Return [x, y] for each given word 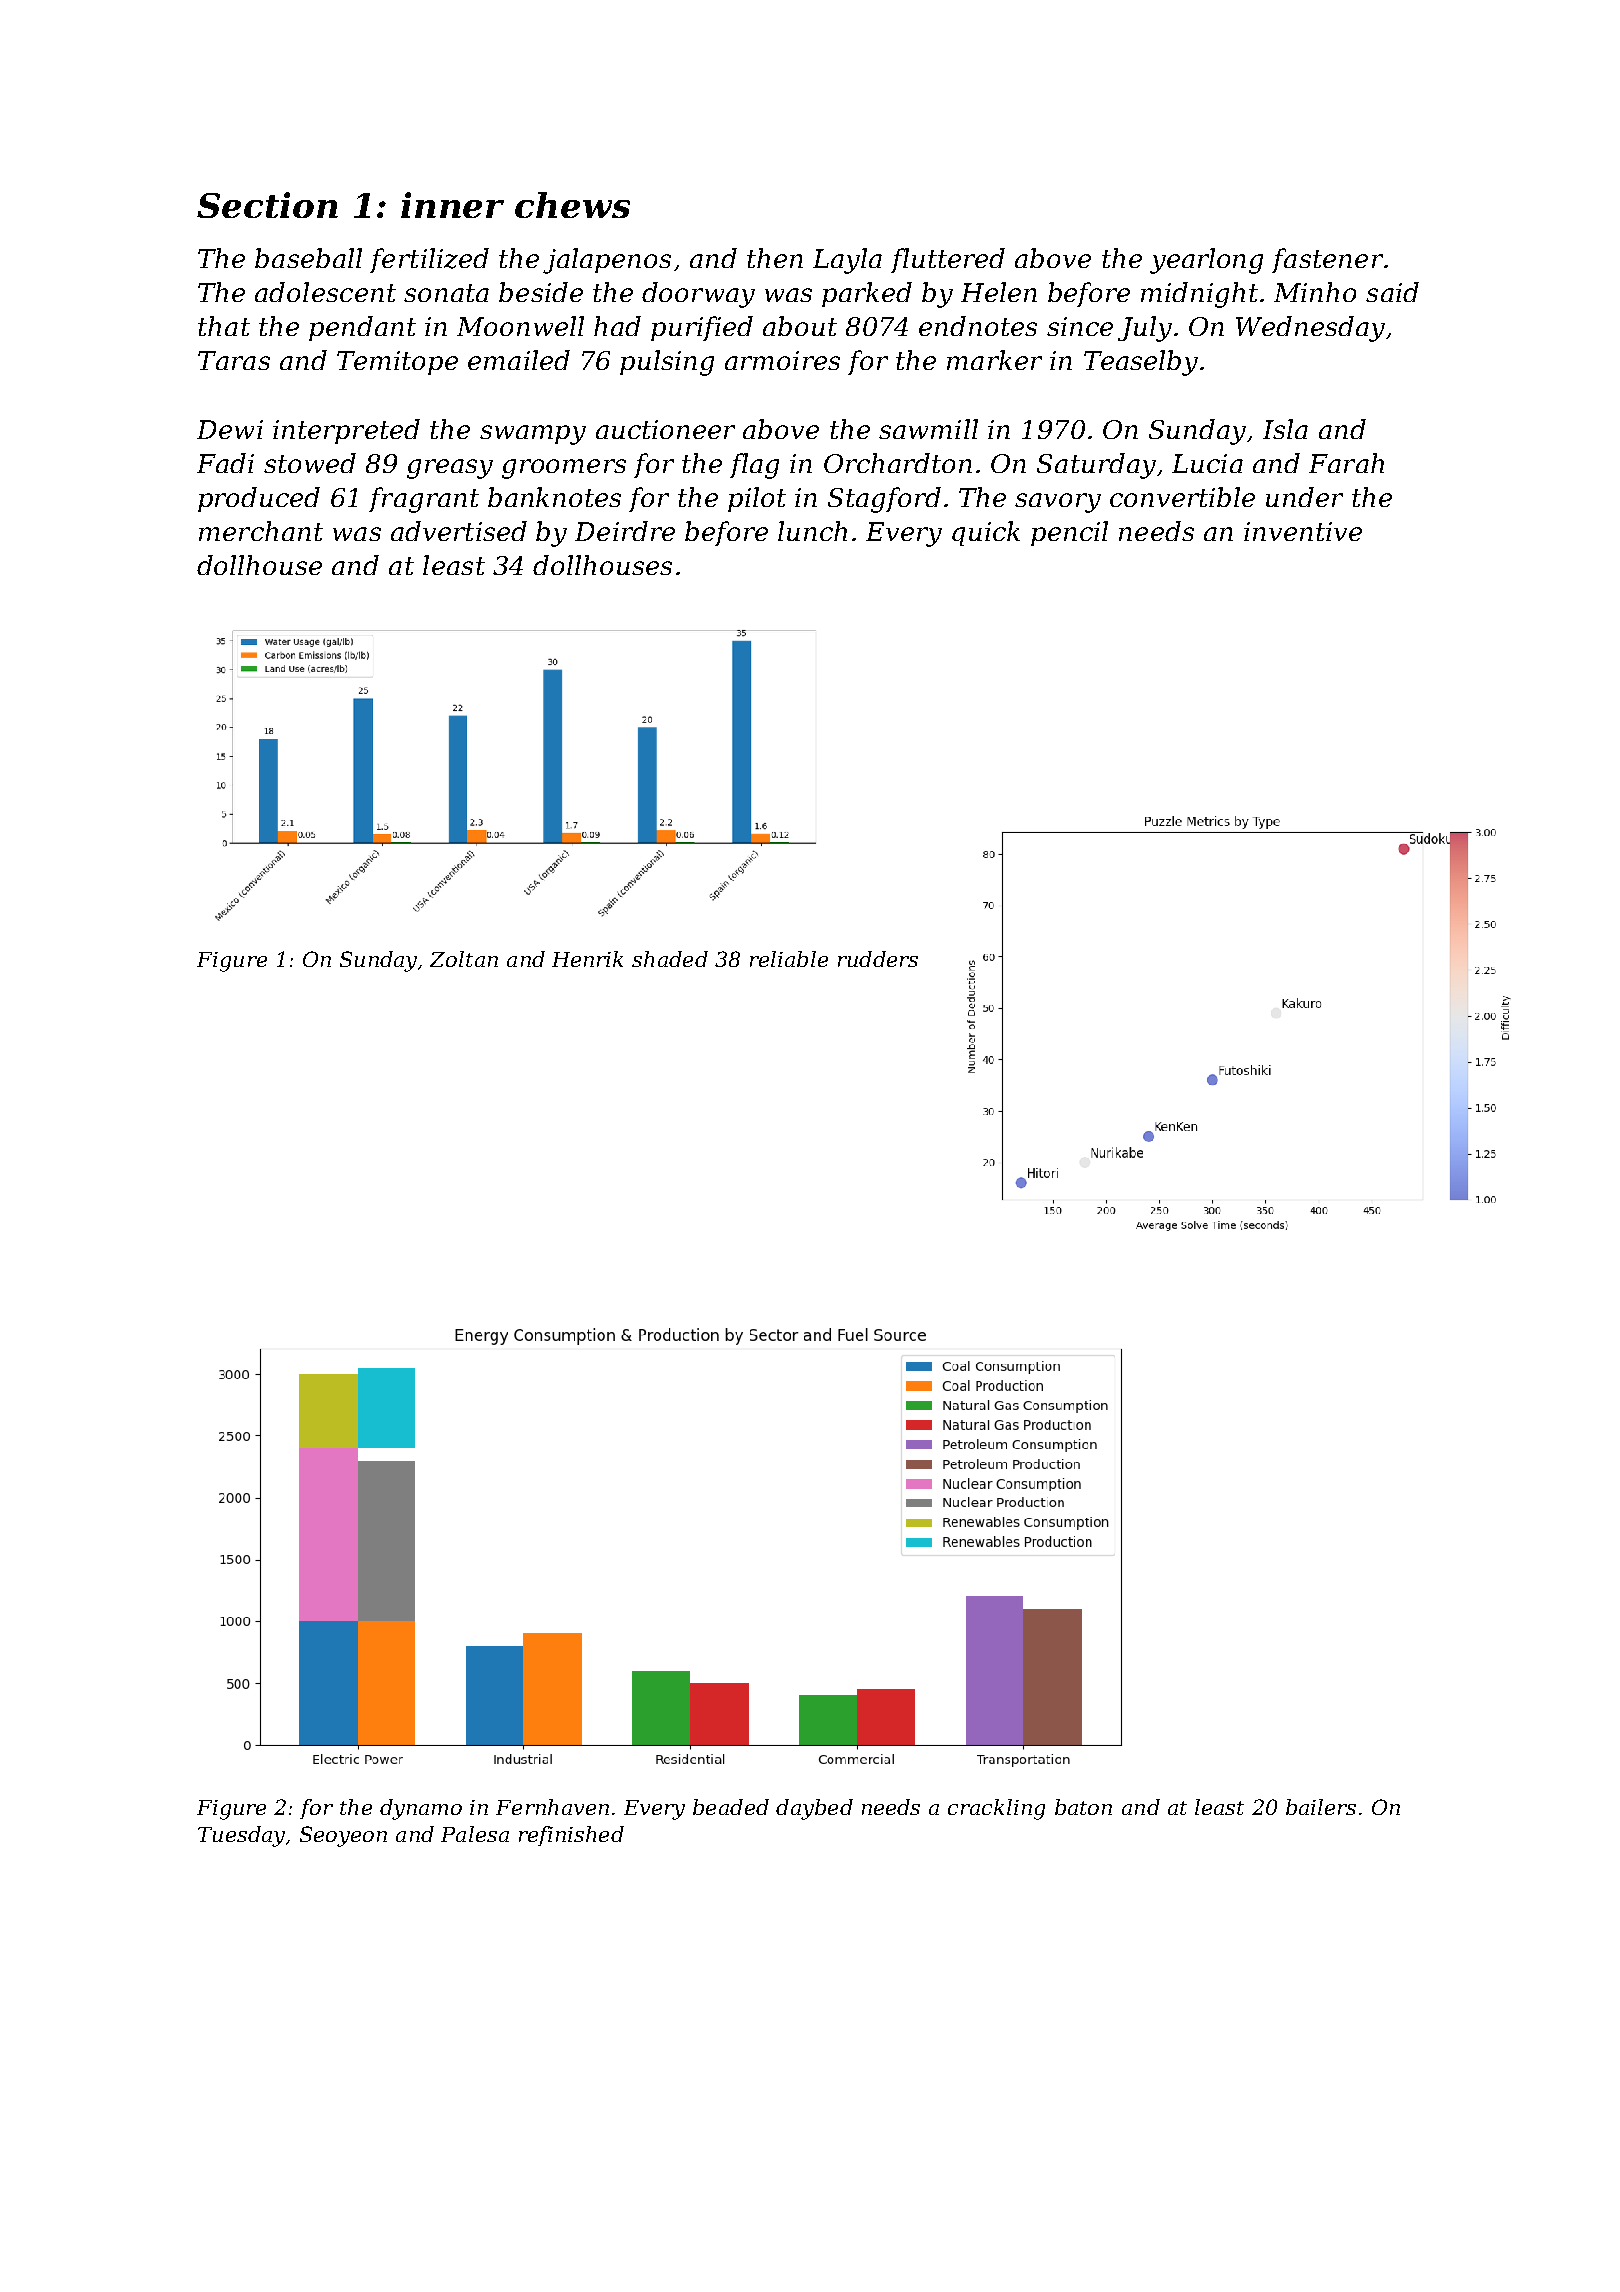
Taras [234, 360]
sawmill [928, 429]
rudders [878, 959]
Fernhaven [552, 1807]
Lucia [1207, 463]
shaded [670, 959]
